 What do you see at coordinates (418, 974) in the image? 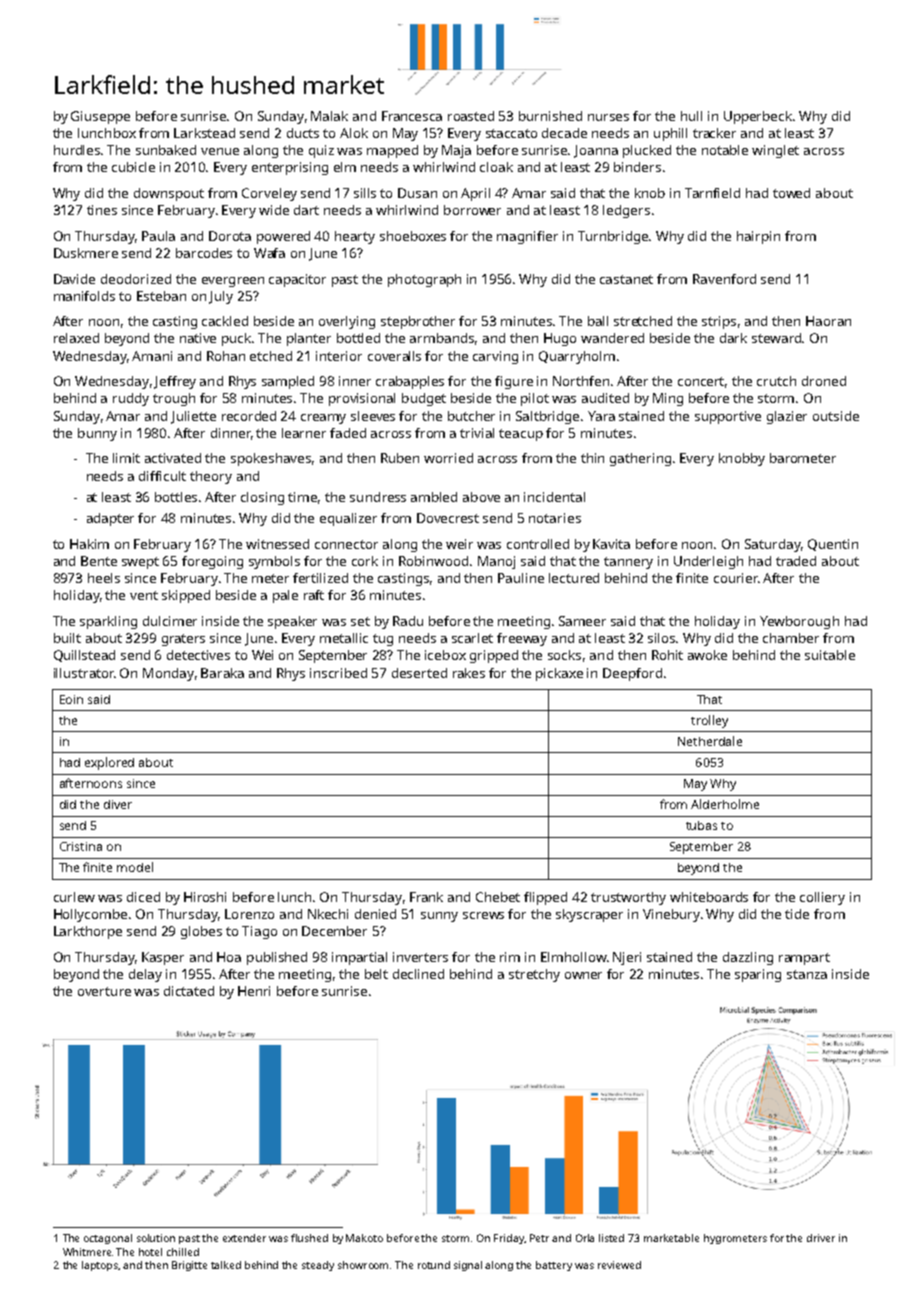
I see `declined` at bounding box center [418, 974].
